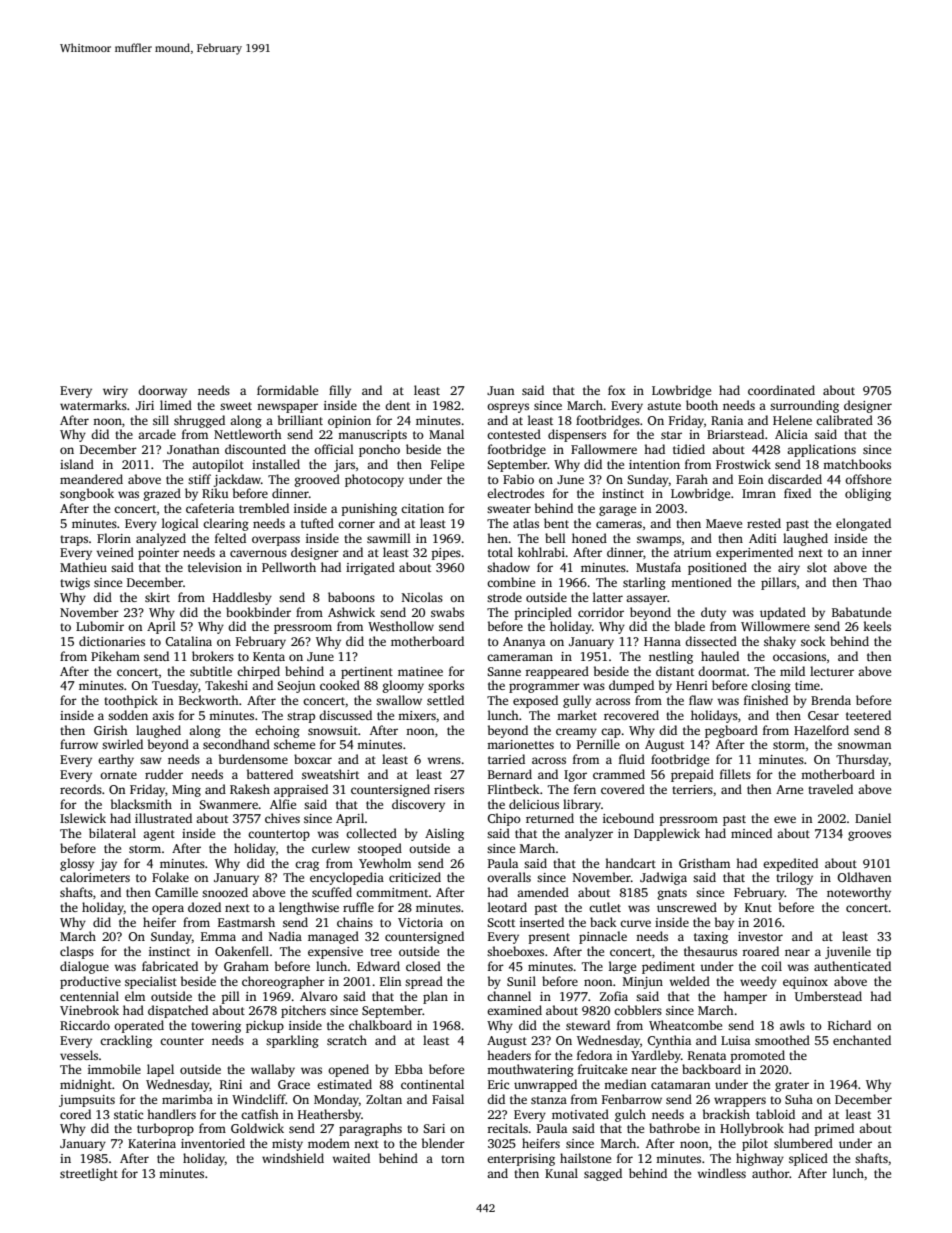  Describe the element at coordinates (162, 391) in the screenshot. I see `doorway` at that location.
